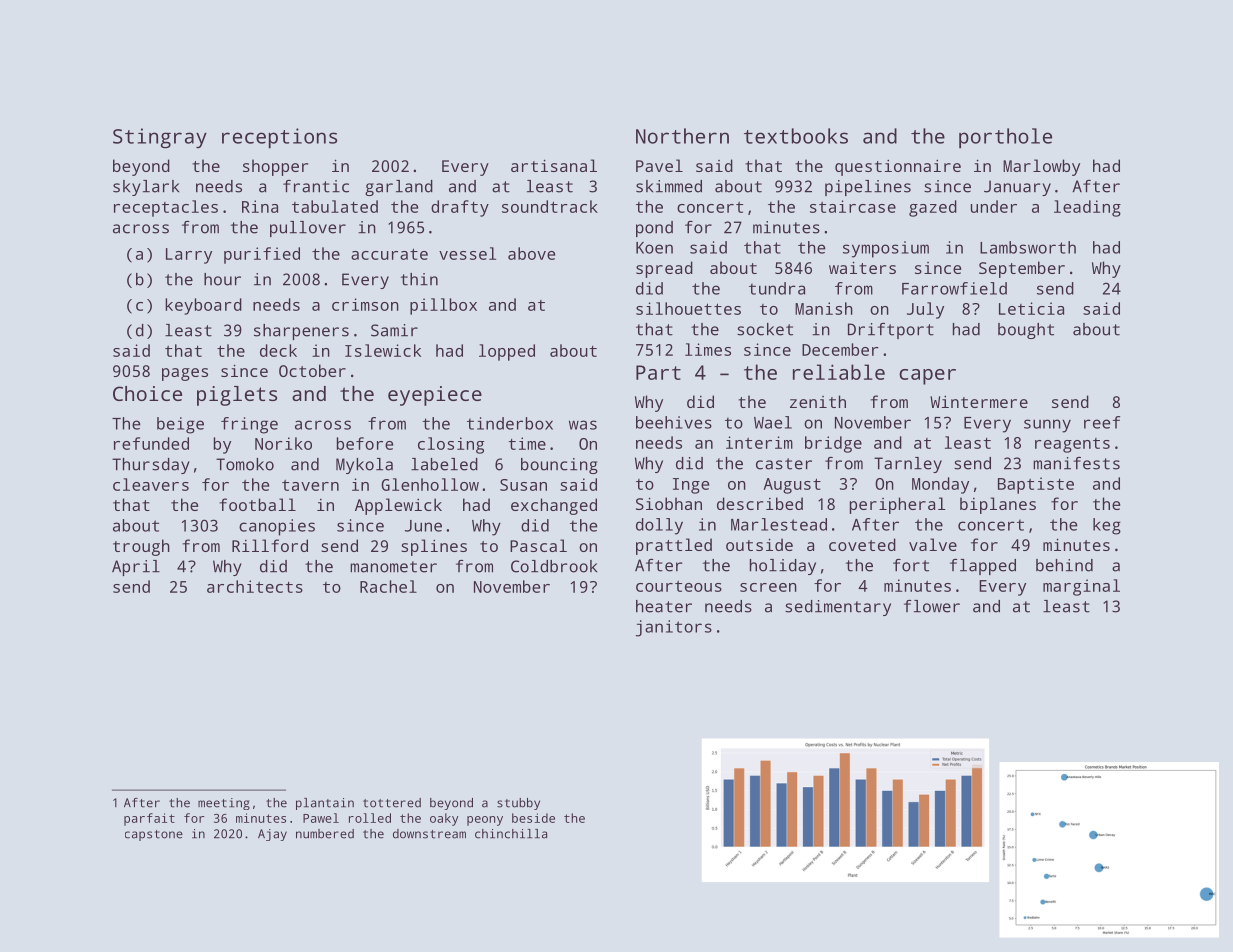 This page has height=952, width=1233. Describe the element at coordinates (674, 546) in the page. I see `prattled` at that location.
